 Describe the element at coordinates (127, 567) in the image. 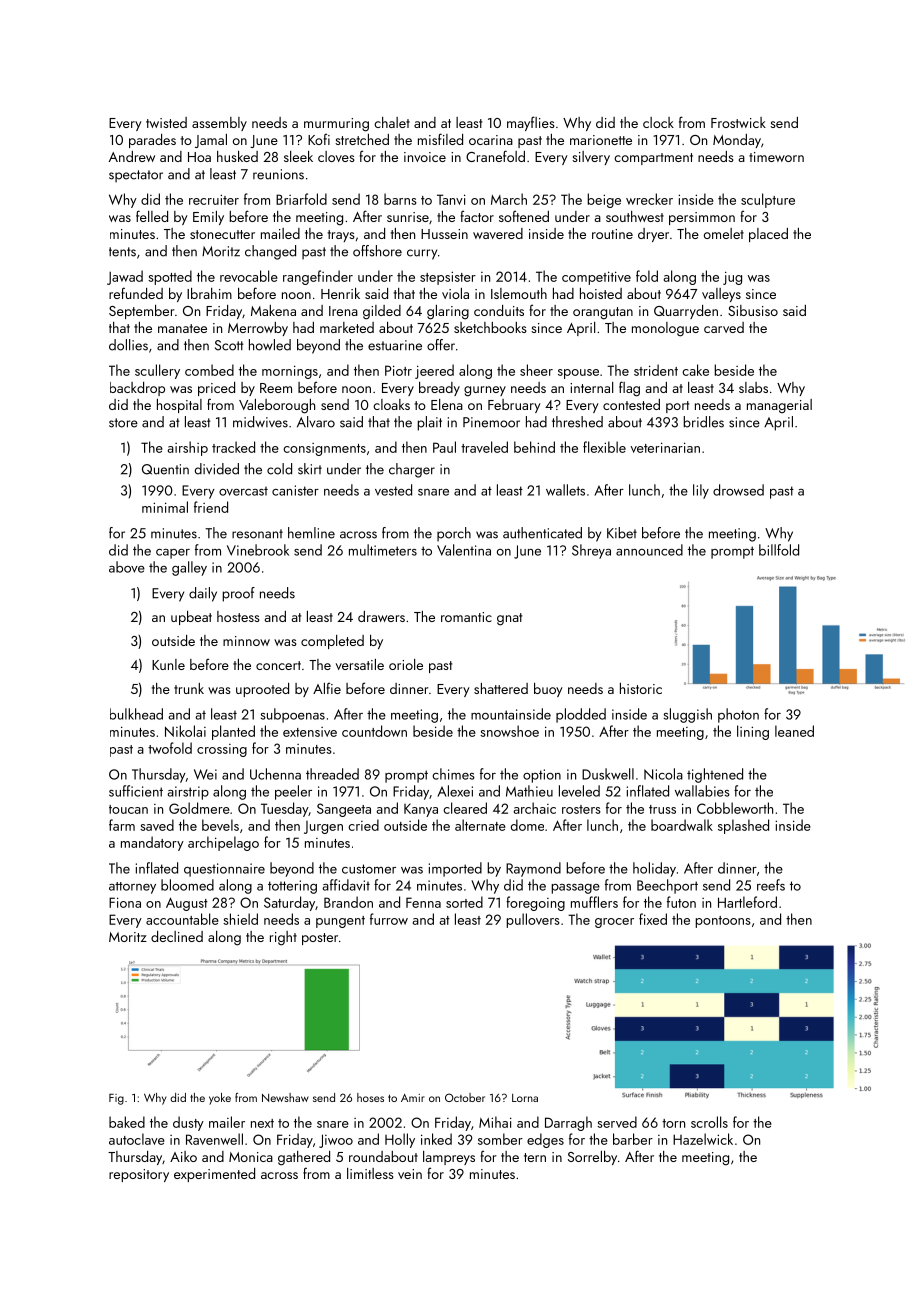

I see `above` at that location.
